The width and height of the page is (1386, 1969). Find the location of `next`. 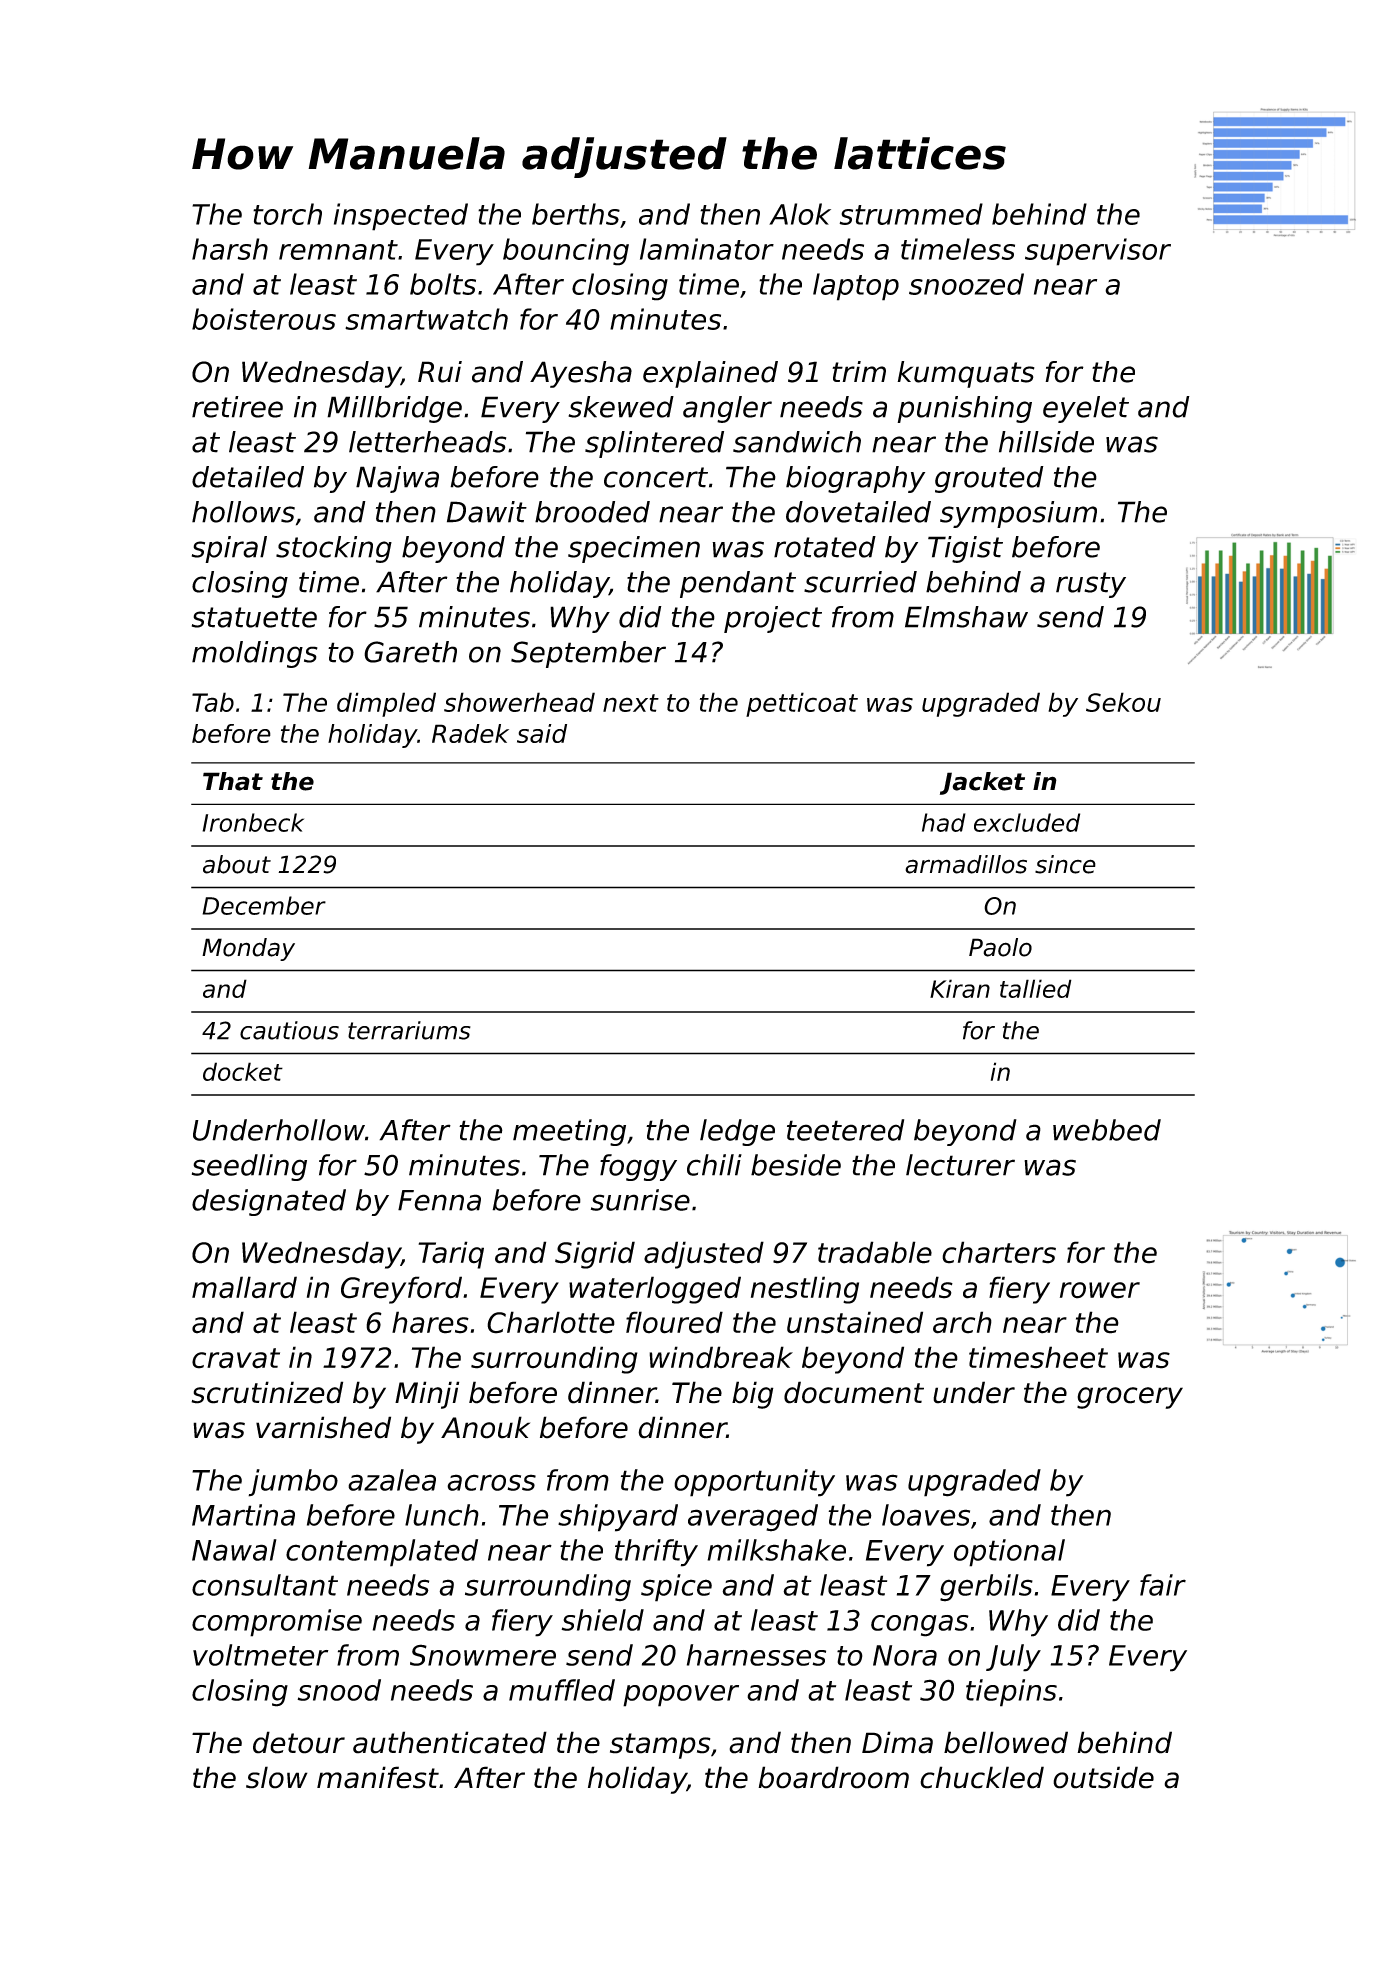

next is located at coordinates (631, 703).
